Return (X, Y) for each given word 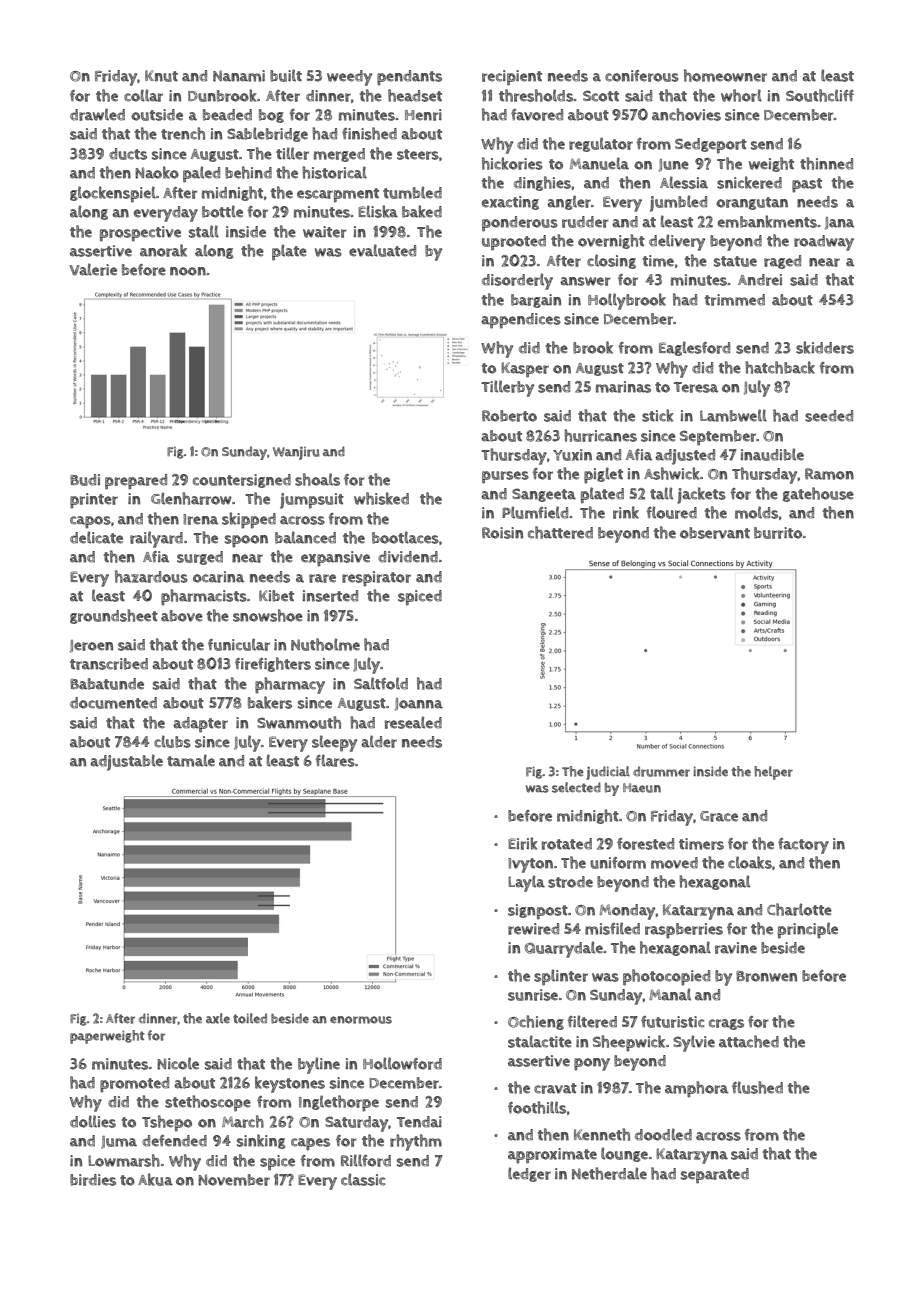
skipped (249, 520)
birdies (93, 1180)
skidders (825, 347)
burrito (778, 533)
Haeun (642, 788)
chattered (560, 532)
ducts (128, 154)
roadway (824, 243)
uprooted (514, 243)
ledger (529, 1174)
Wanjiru (296, 453)
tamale (191, 760)
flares (335, 760)
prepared (136, 482)
